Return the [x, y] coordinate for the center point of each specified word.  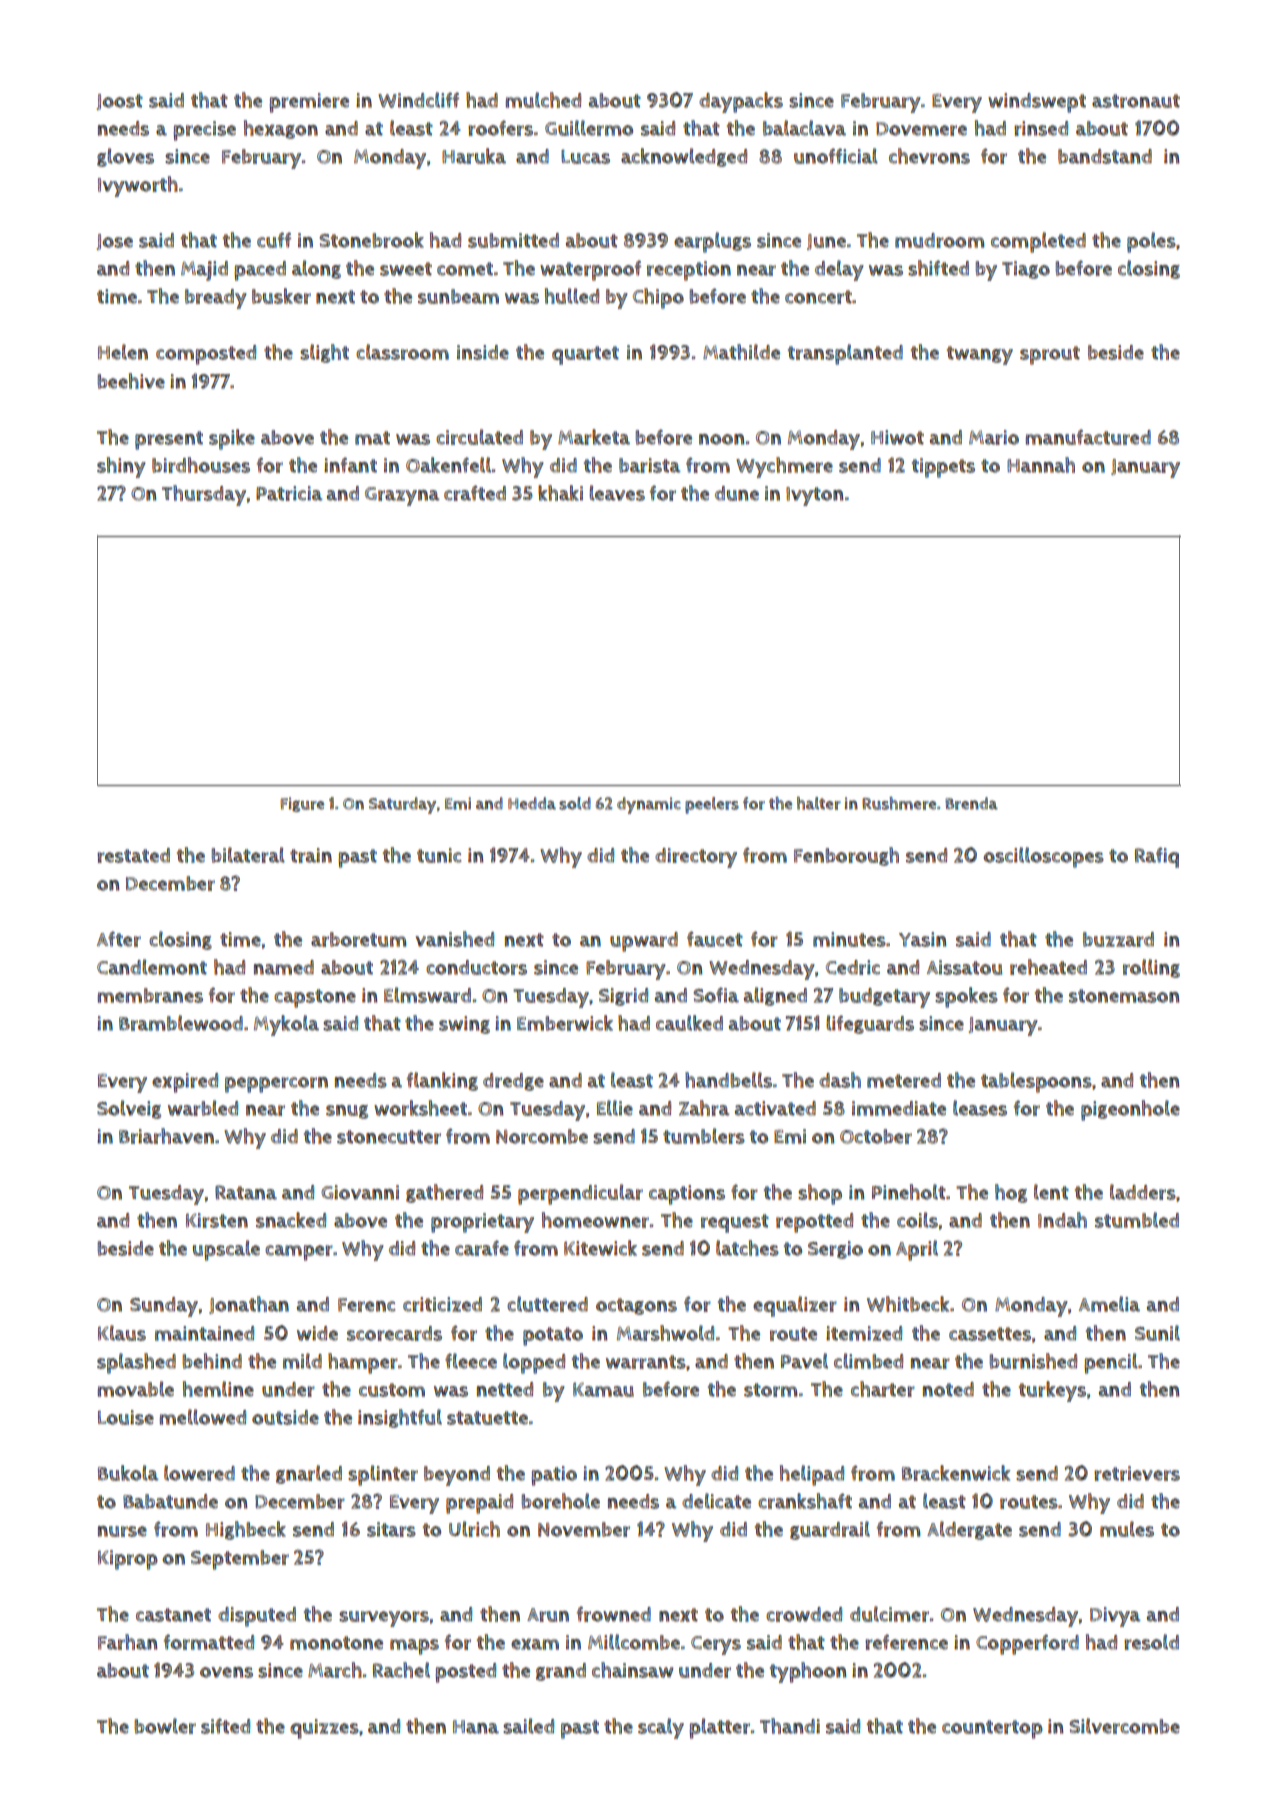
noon [721, 439]
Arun [548, 1615]
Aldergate [969, 1530]
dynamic [649, 805]
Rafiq [1157, 857]
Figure [302, 804]
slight [324, 353]
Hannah [1041, 465]
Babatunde [170, 1501]
